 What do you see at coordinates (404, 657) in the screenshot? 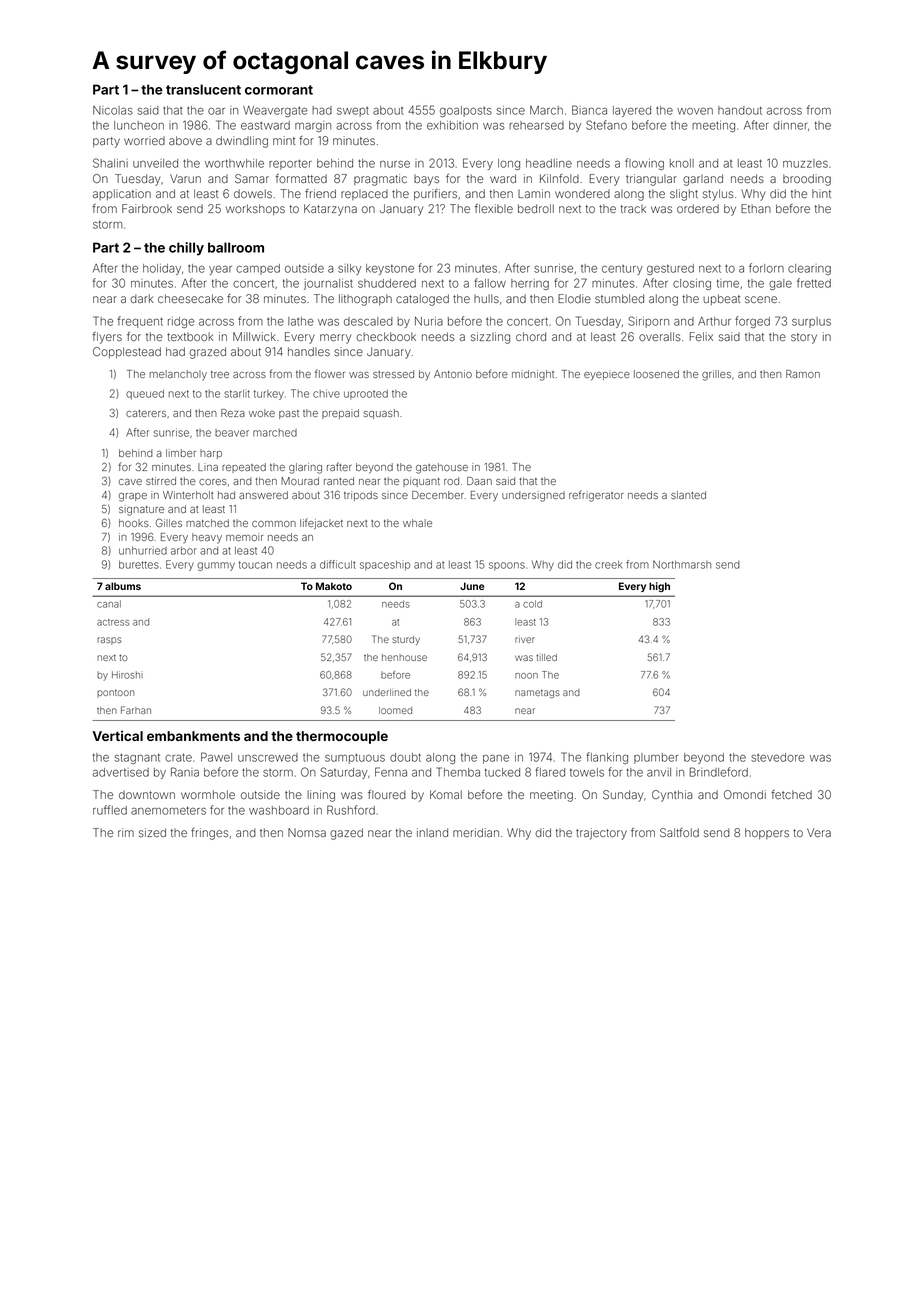
I see `henhouse` at bounding box center [404, 657].
